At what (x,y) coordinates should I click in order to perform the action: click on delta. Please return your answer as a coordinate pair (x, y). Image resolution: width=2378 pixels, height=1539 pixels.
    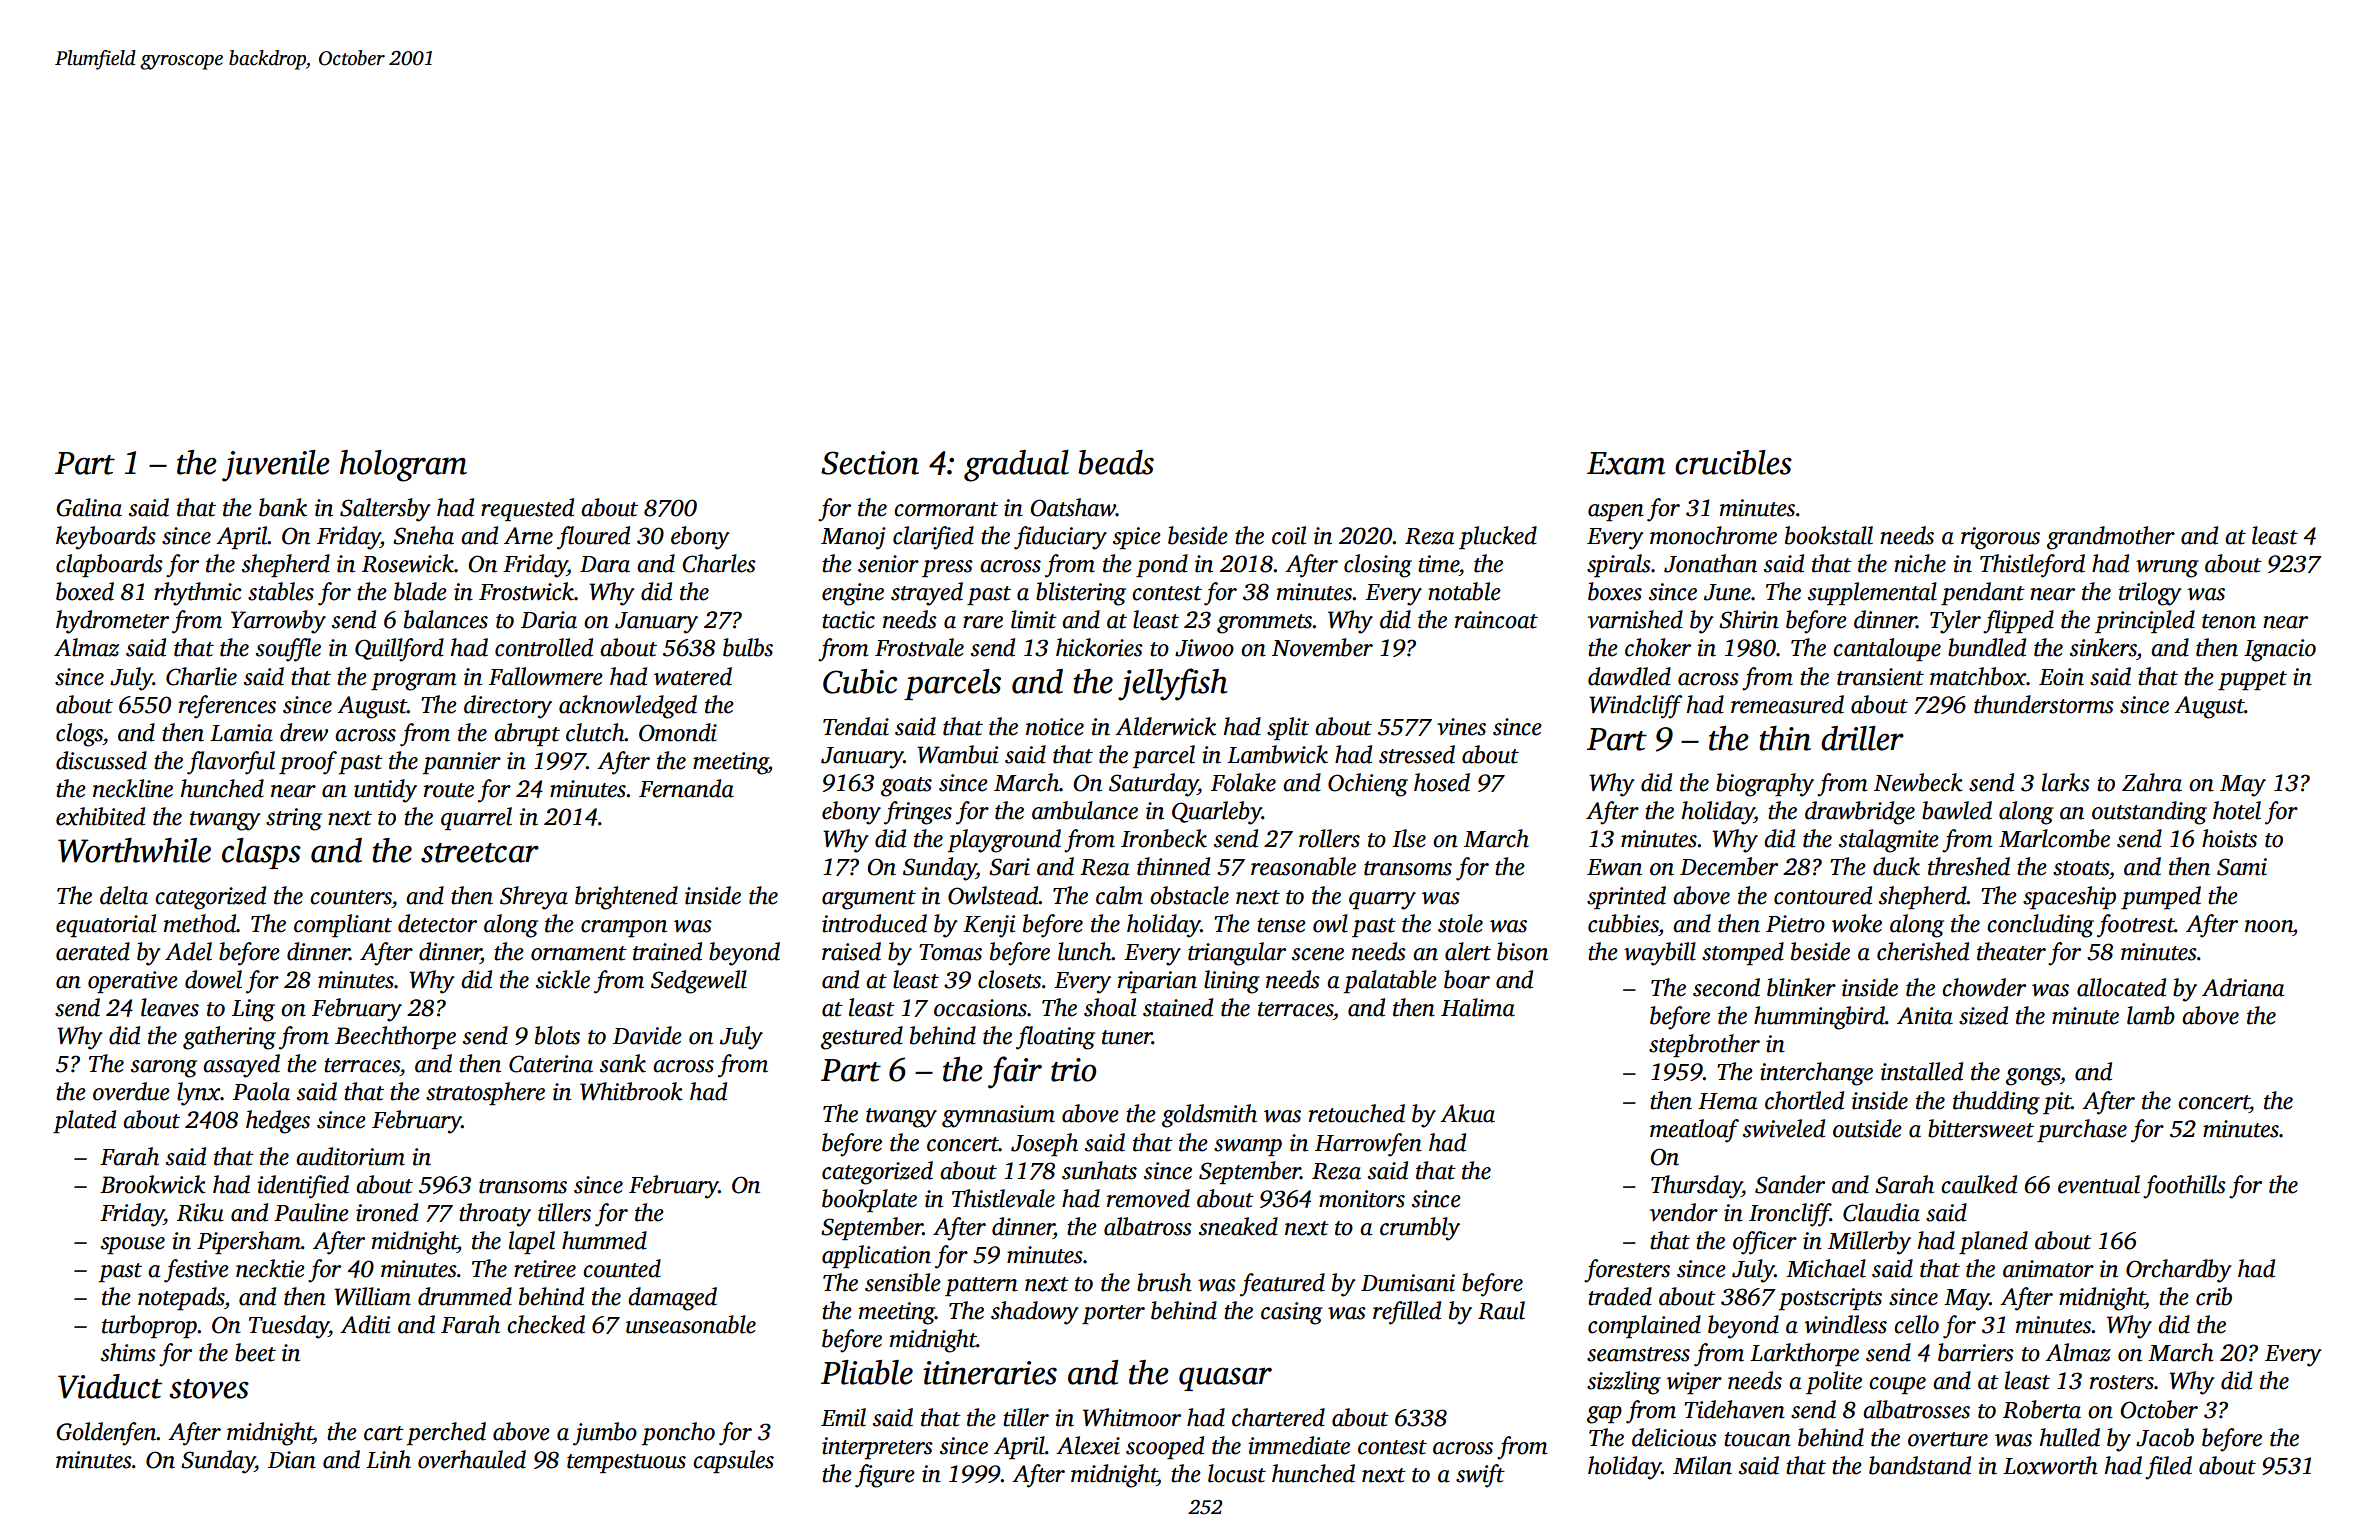
    Looking at the image, I should click on (124, 895).
